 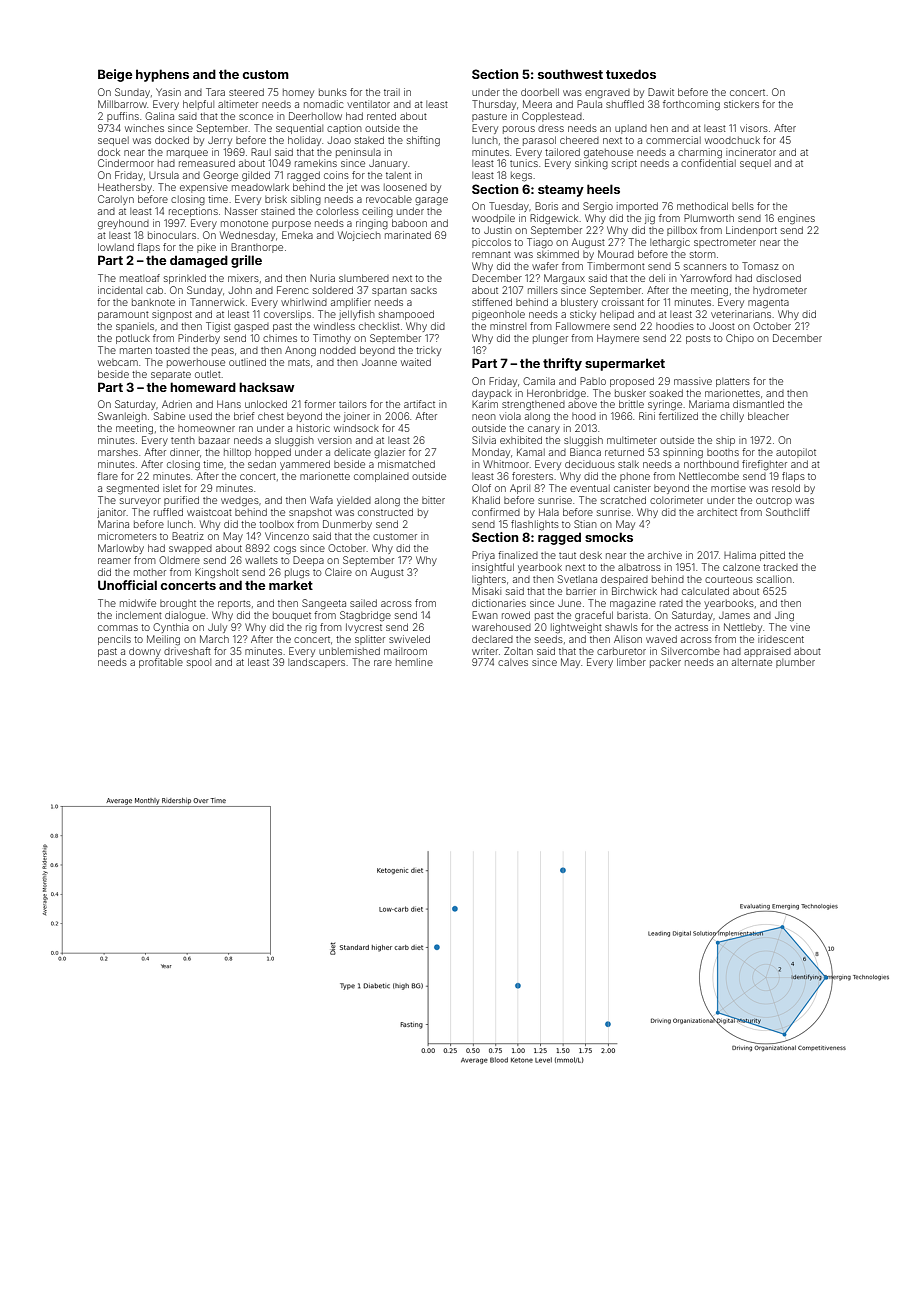 What do you see at coordinates (554, 219) in the screenshot?
I see `Ridgewick` at bounding box center [554, 219].
